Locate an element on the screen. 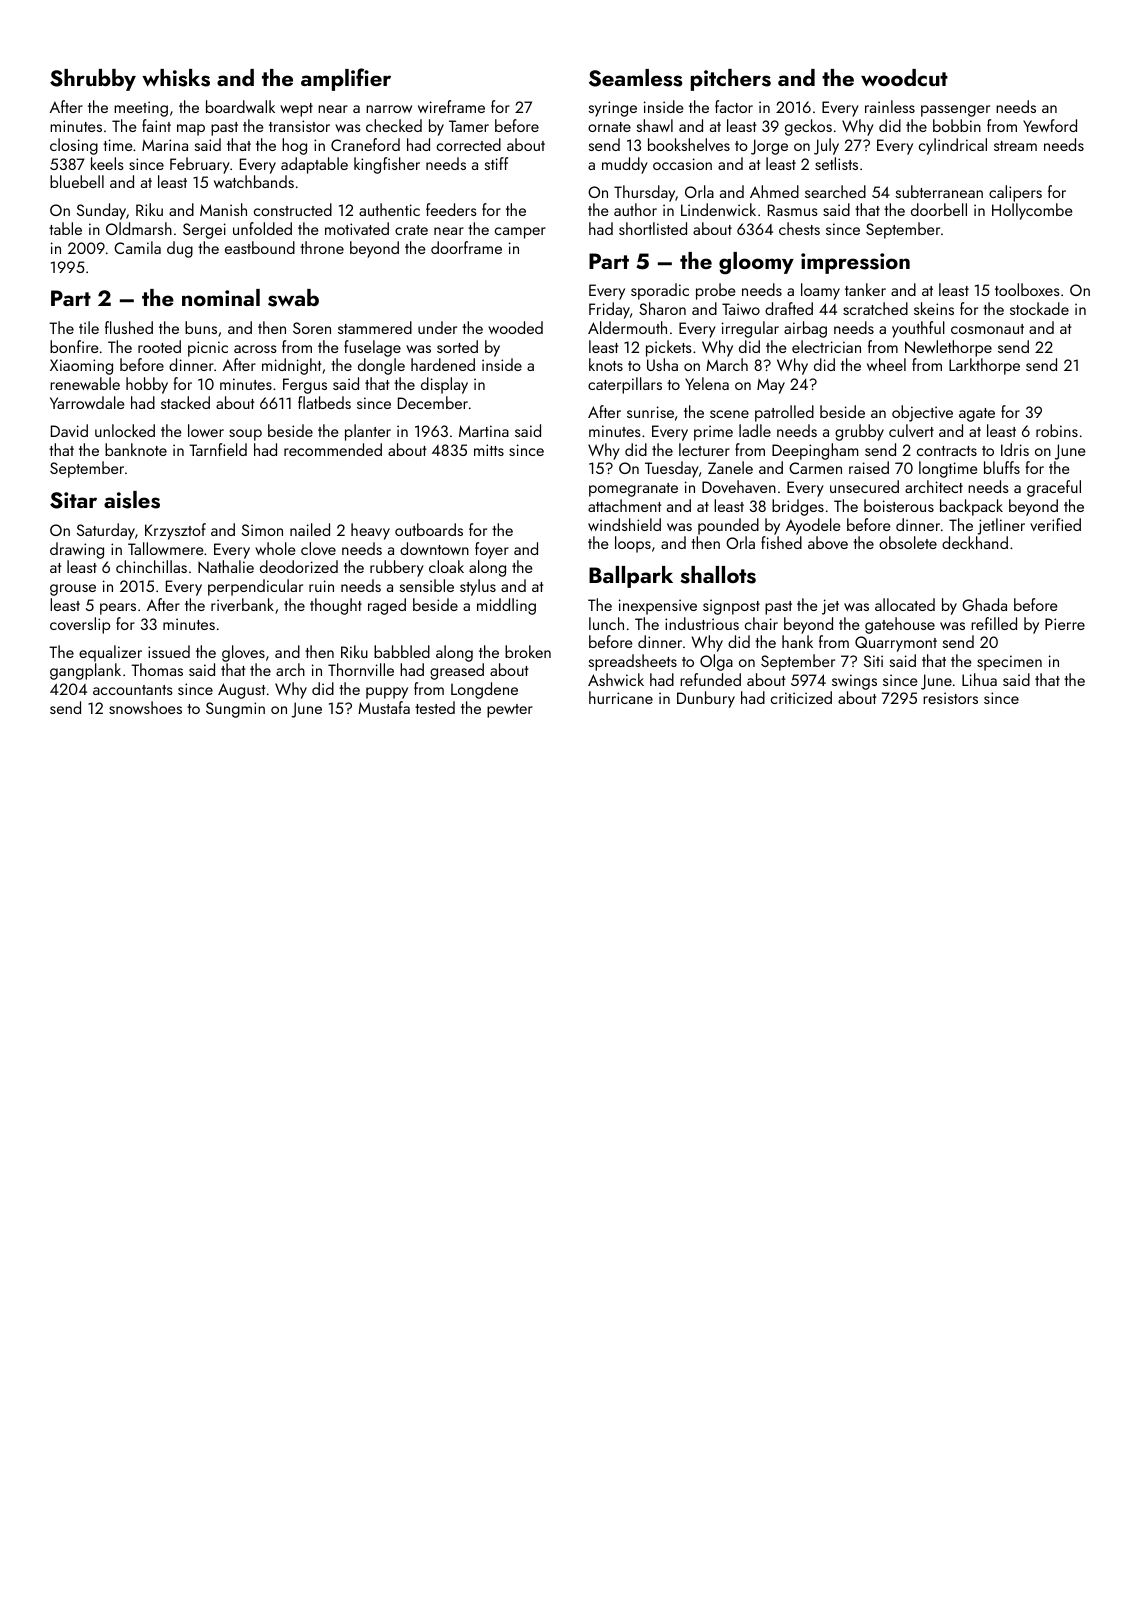 Image resolution: width=1141 pixels, height=1614 pixels. doorbell is located at coordinates (939, 209).
